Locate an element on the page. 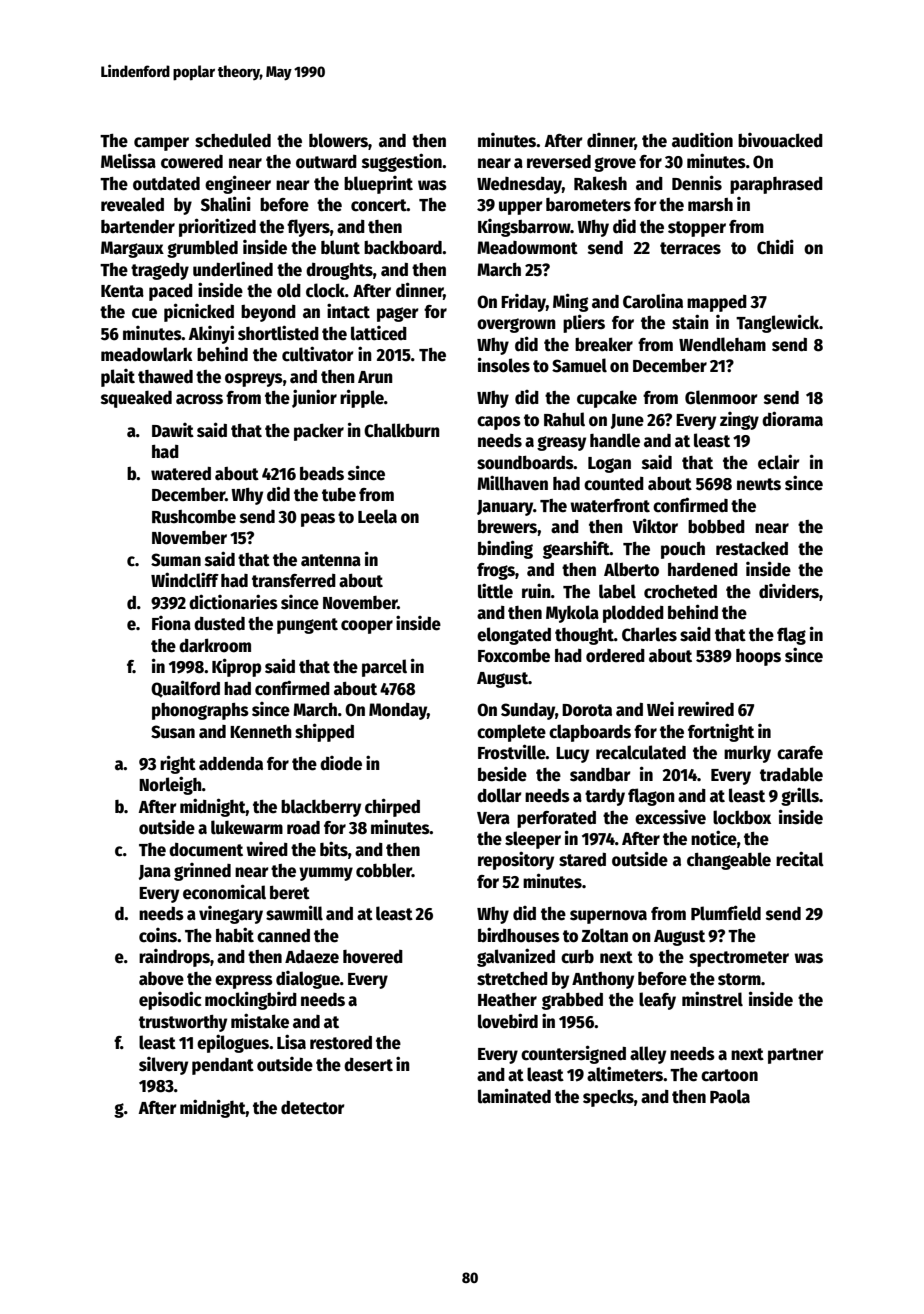  diorama is located at coordinates (792, 419).
